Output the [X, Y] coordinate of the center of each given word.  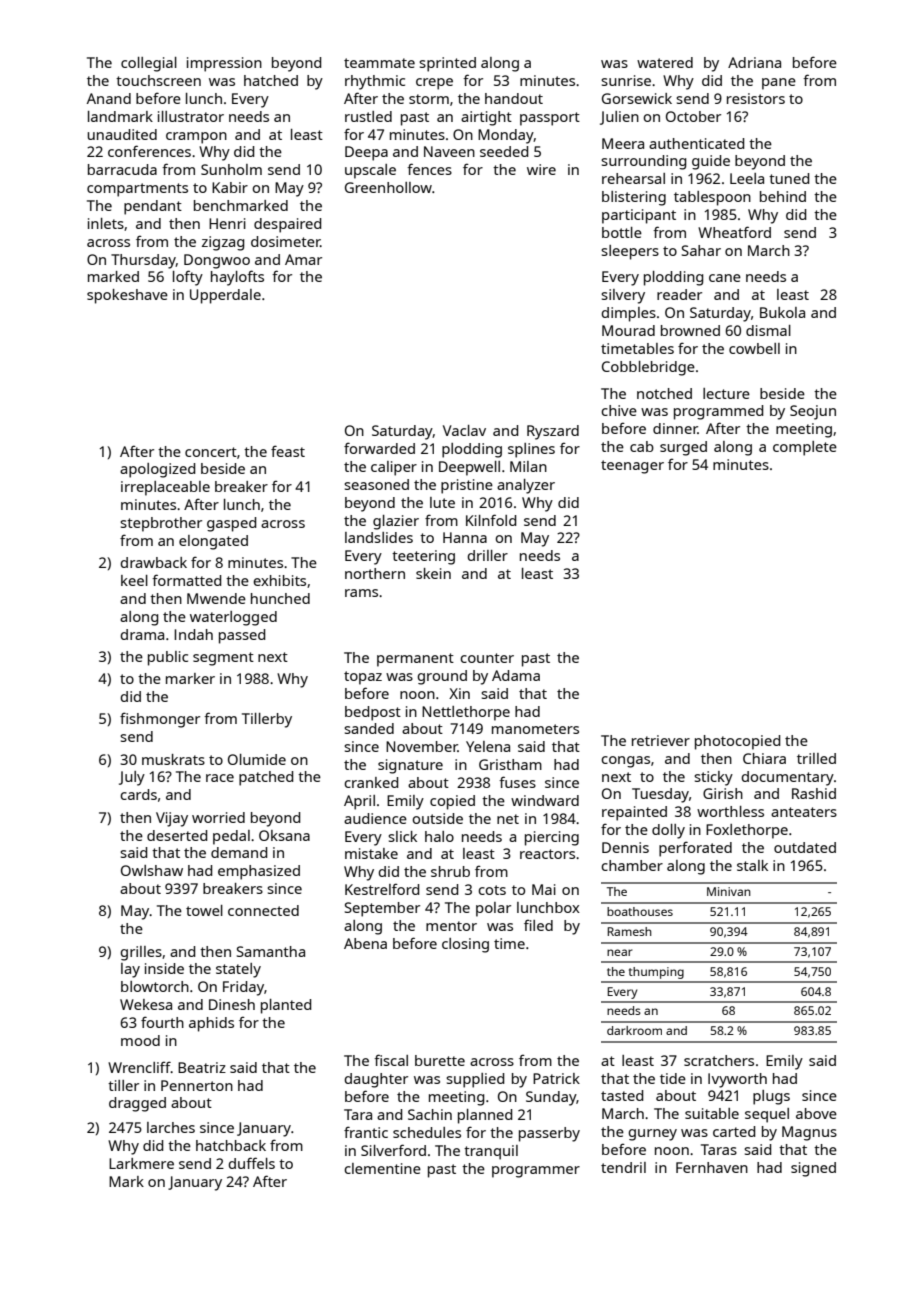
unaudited [122, 134]
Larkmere [141, 1163]
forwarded [379, 448]
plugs [771, 1097]
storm [429, 99]
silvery [623, 296]
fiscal [391, 1060]
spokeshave [127, 296]
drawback [153, 562]
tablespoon [712, 198]
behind [783, 196]
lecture [726, 393]
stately [238, 970]
